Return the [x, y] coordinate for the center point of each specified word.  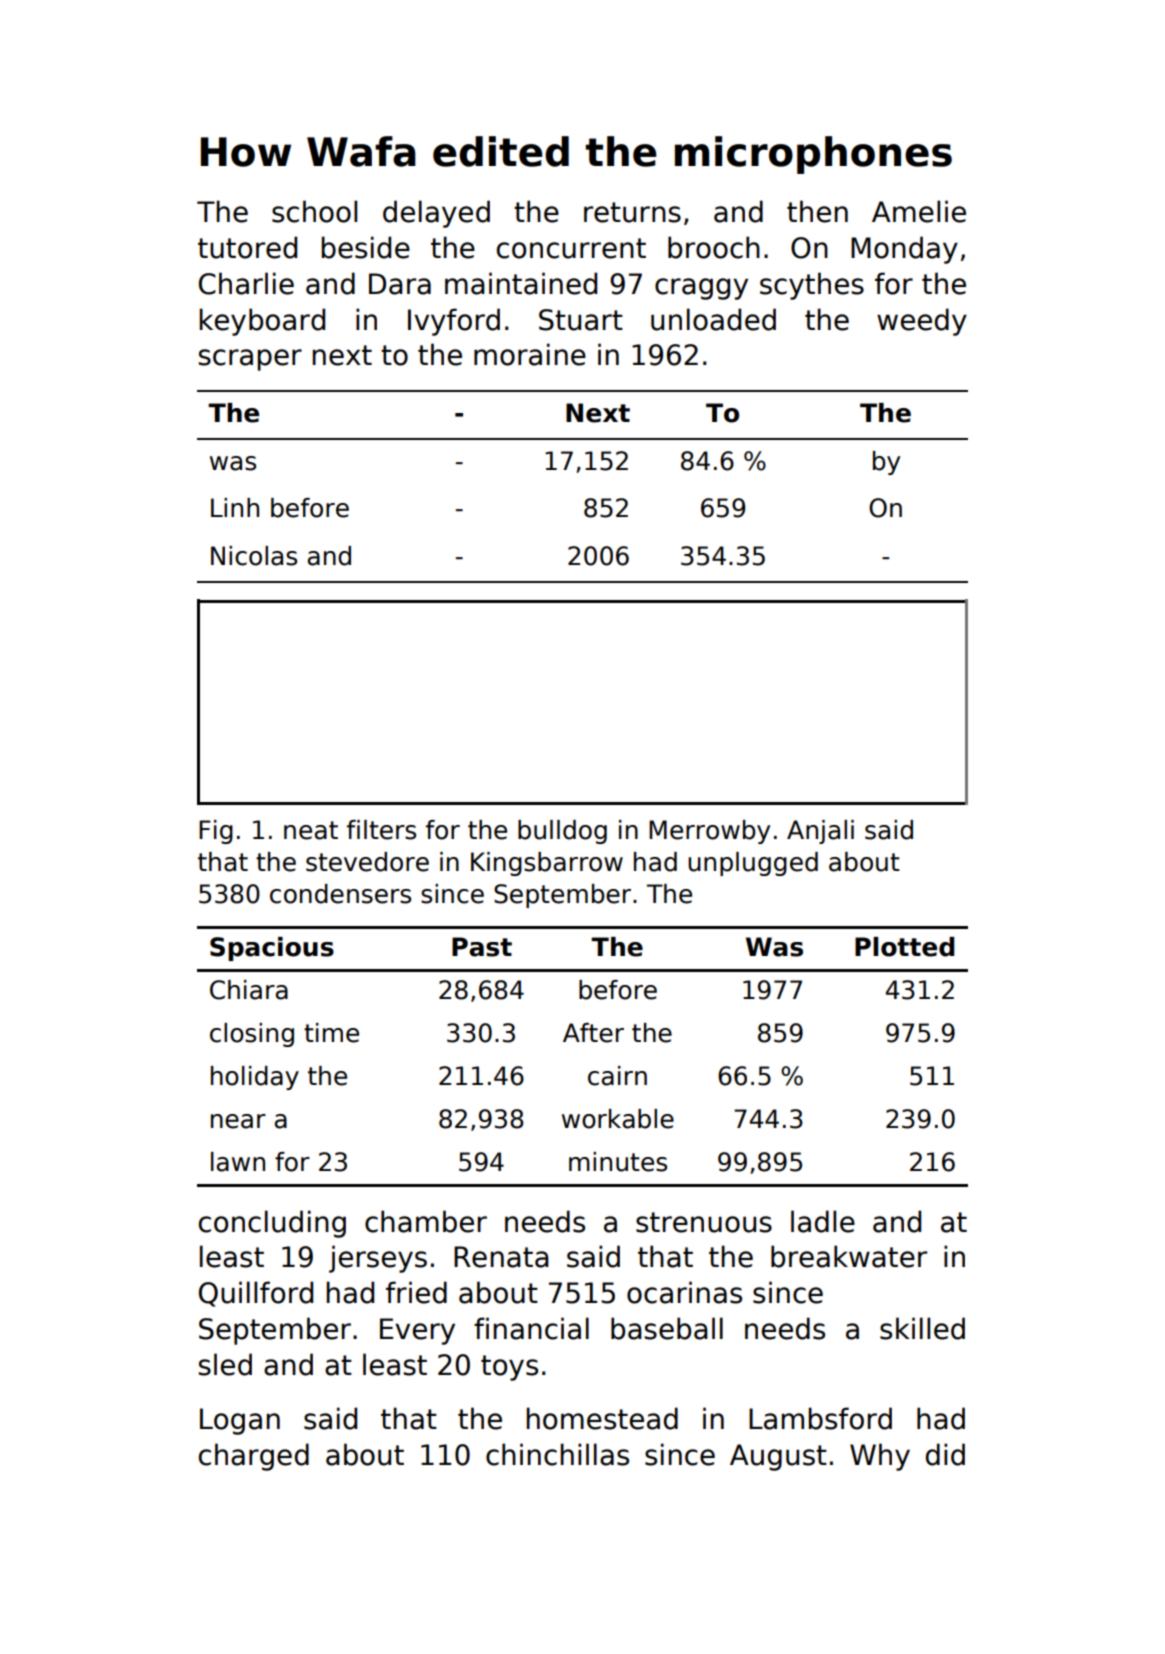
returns [632, 212]
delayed [436, 214]
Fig [216, 832]
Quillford [256, 1294]
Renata [501, 1257]
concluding [272, 1224]
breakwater [849, 1256]
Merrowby [709, 832]
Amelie [919, 211]
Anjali [820, 832]
